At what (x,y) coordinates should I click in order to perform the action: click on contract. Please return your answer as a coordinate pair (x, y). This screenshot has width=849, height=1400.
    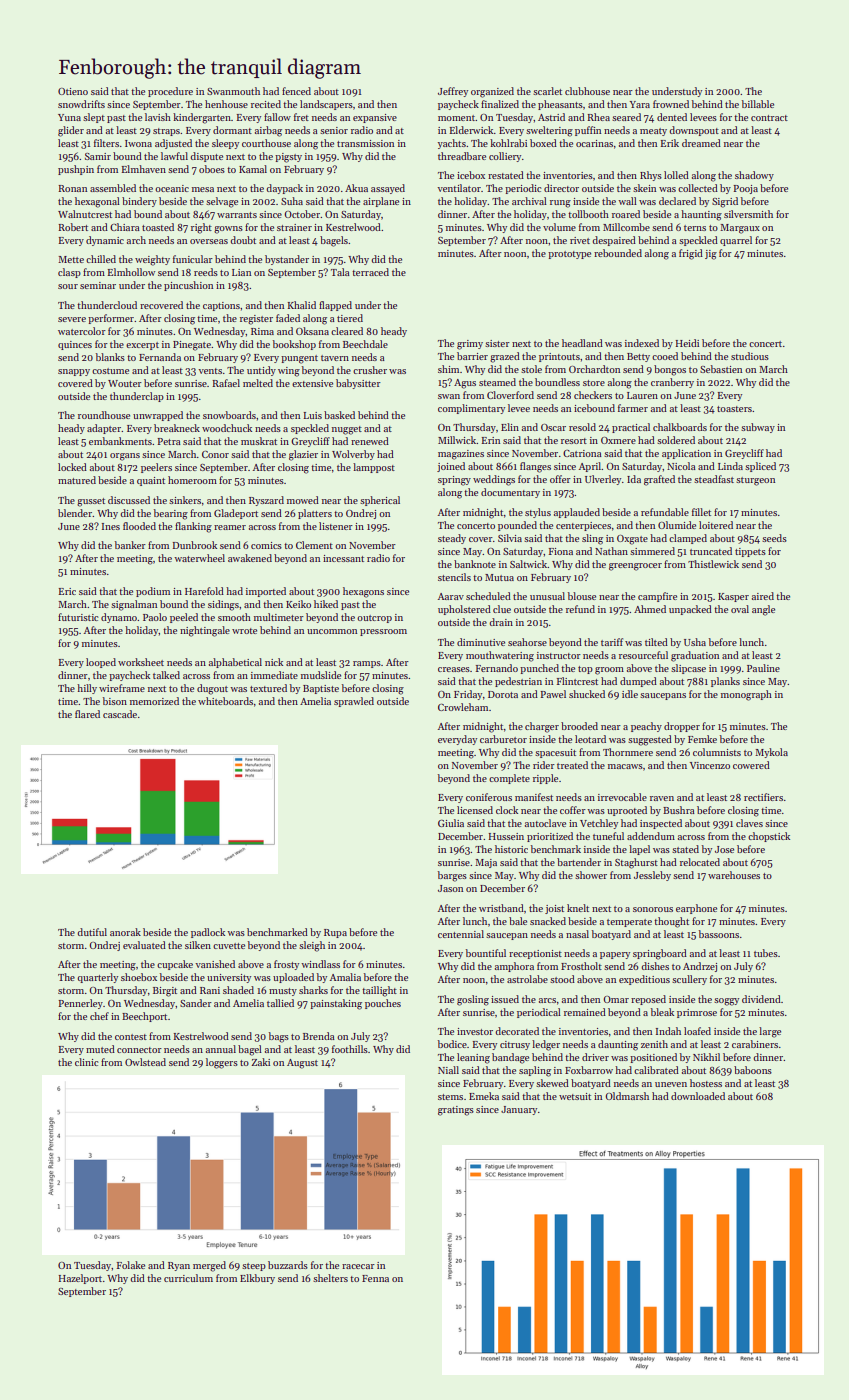
    Looking at the image, I should click on (769, 118).
